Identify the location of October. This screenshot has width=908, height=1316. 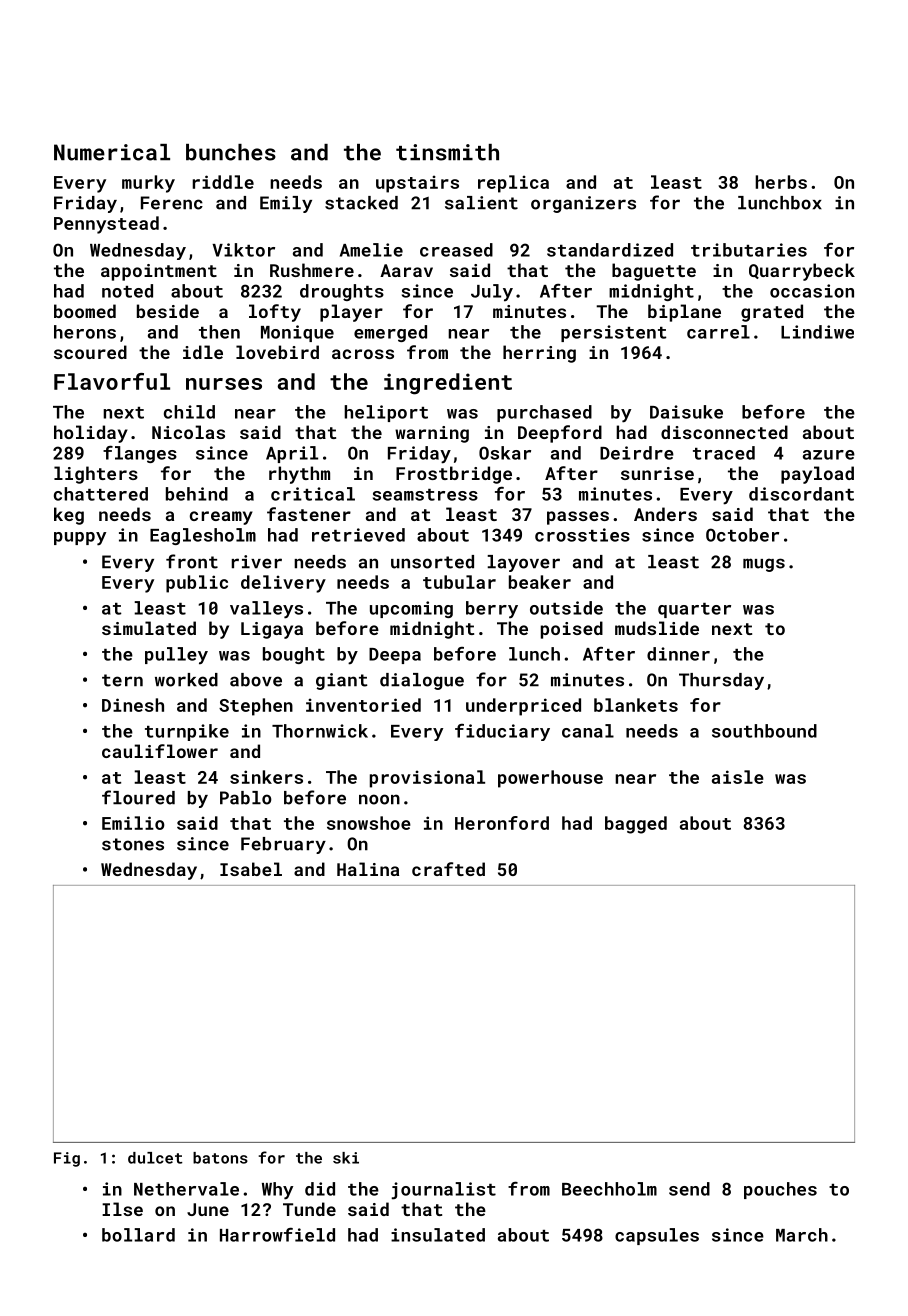
(742, 535).
